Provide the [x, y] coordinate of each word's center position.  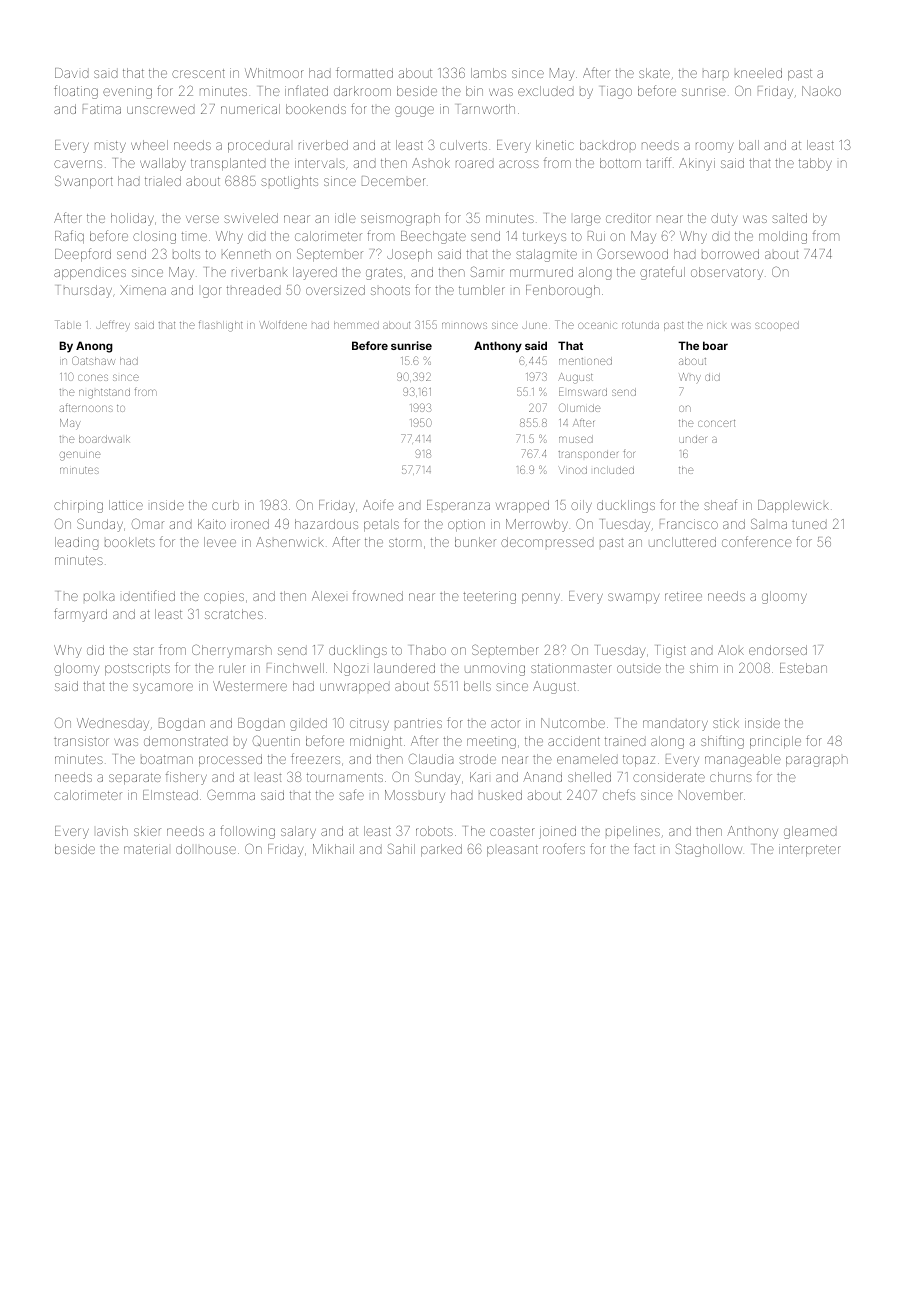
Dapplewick [793, 506]
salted [789, 218]
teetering [489, 597]
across [519, 164]
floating [76, 92]
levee [220, 542]
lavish [112, 831]
